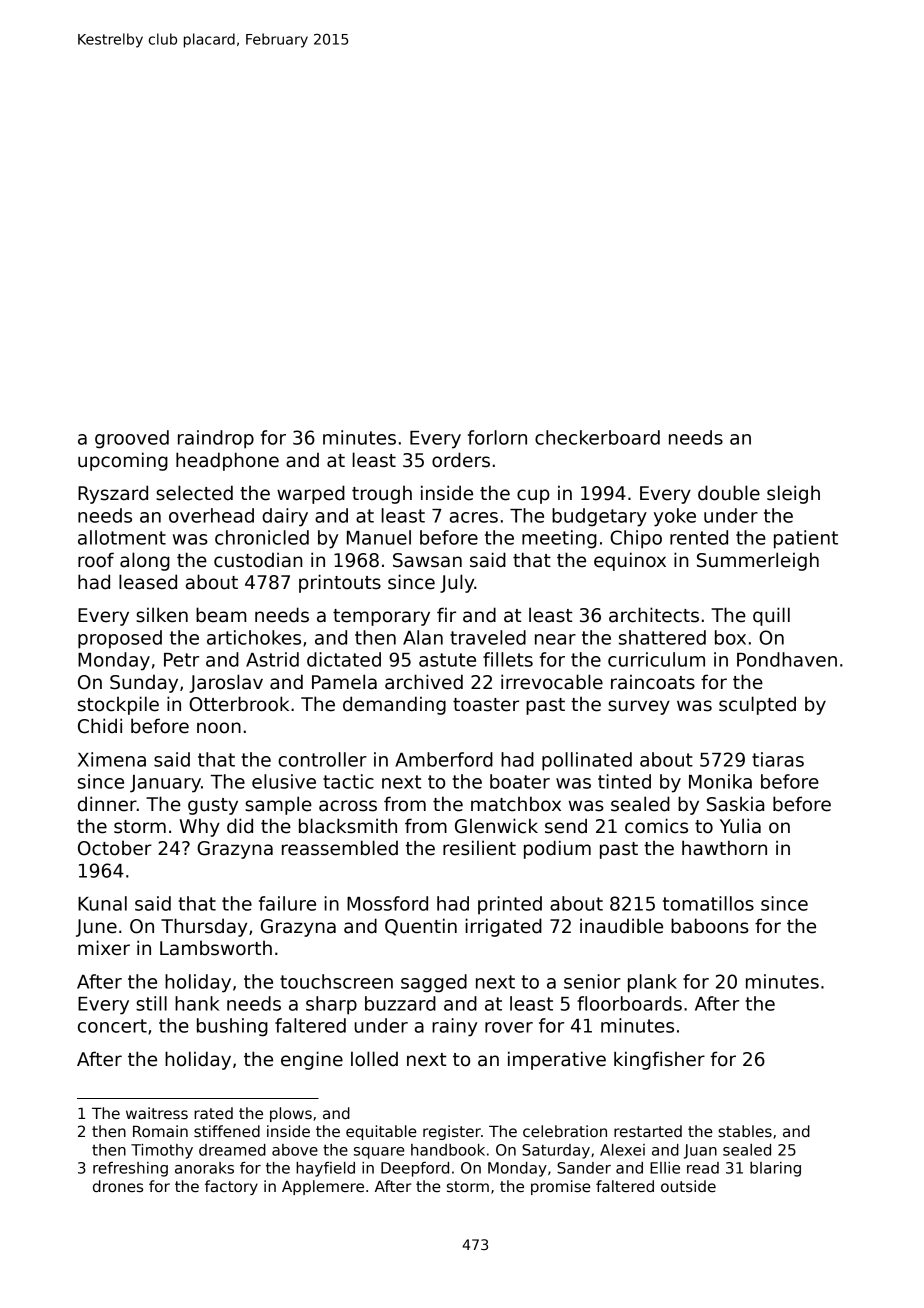 This page has width=924, height=1308. What do you see at coordinates (556, 1151) in the page?
I see `Saturday` at bounding box center [556, 1151].
